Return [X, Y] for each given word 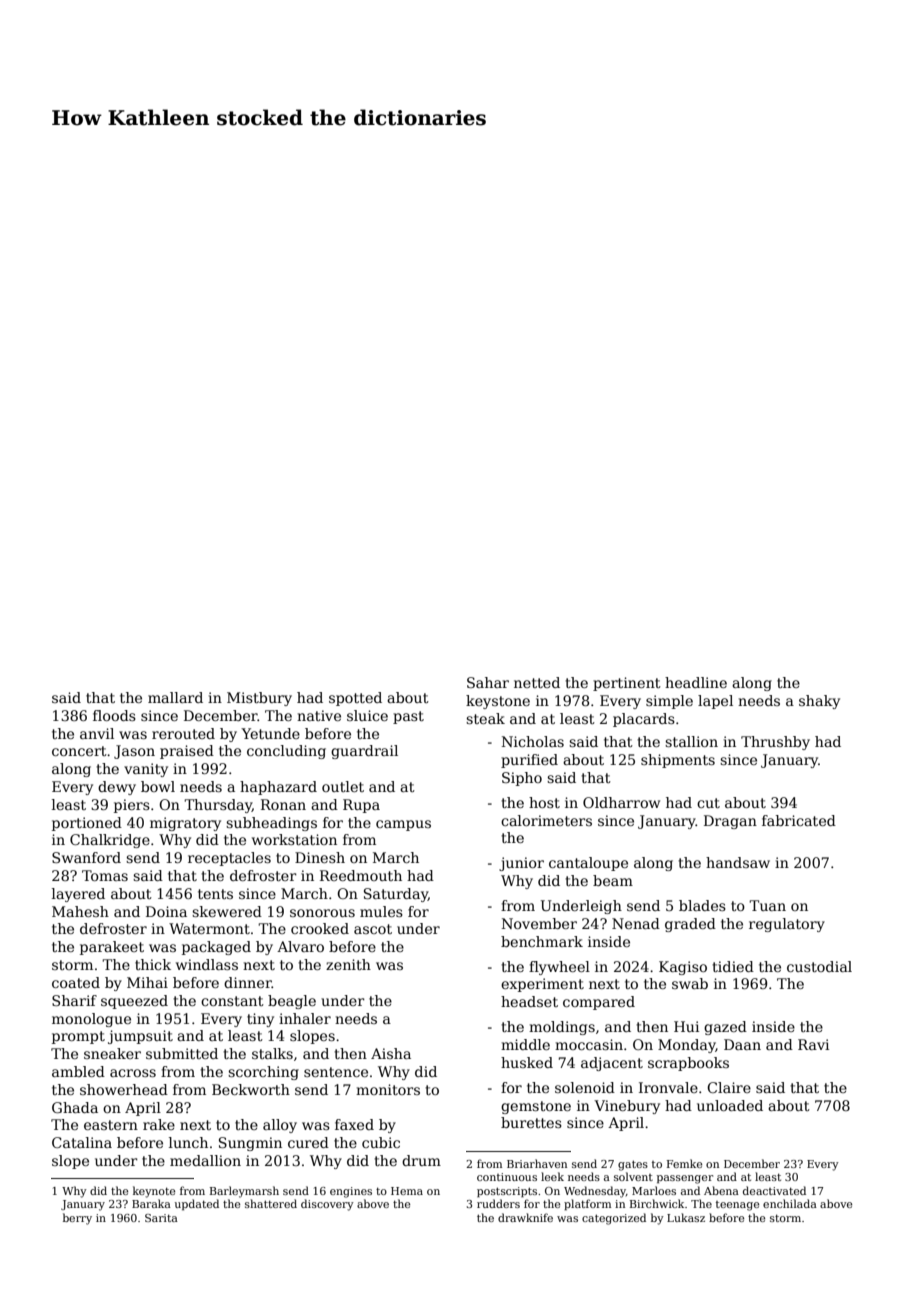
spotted [355, 699]
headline [696, 682]
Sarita [161, 1218]
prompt [78, 1037]
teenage [737, 1206]
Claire [729, 1087]
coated [76, 982]
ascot [373, 929]
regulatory [787, 925]
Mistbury [259, 699]
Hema [407, 1191]
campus [403, 825]
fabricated [799, 820]
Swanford [86, 857]
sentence [336, 1072]
